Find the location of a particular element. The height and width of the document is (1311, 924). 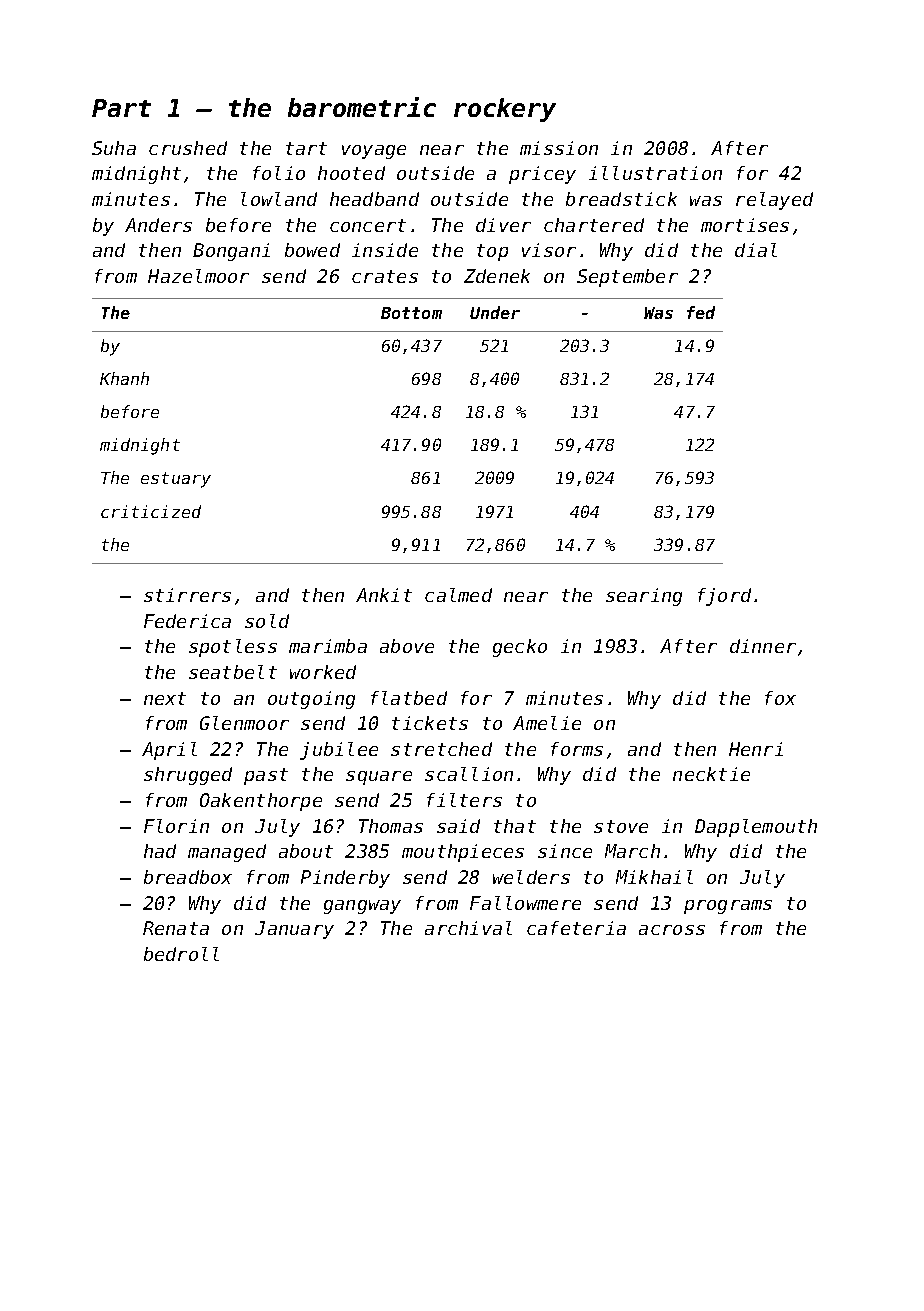

estuary is located at coordinates (176, 480).
